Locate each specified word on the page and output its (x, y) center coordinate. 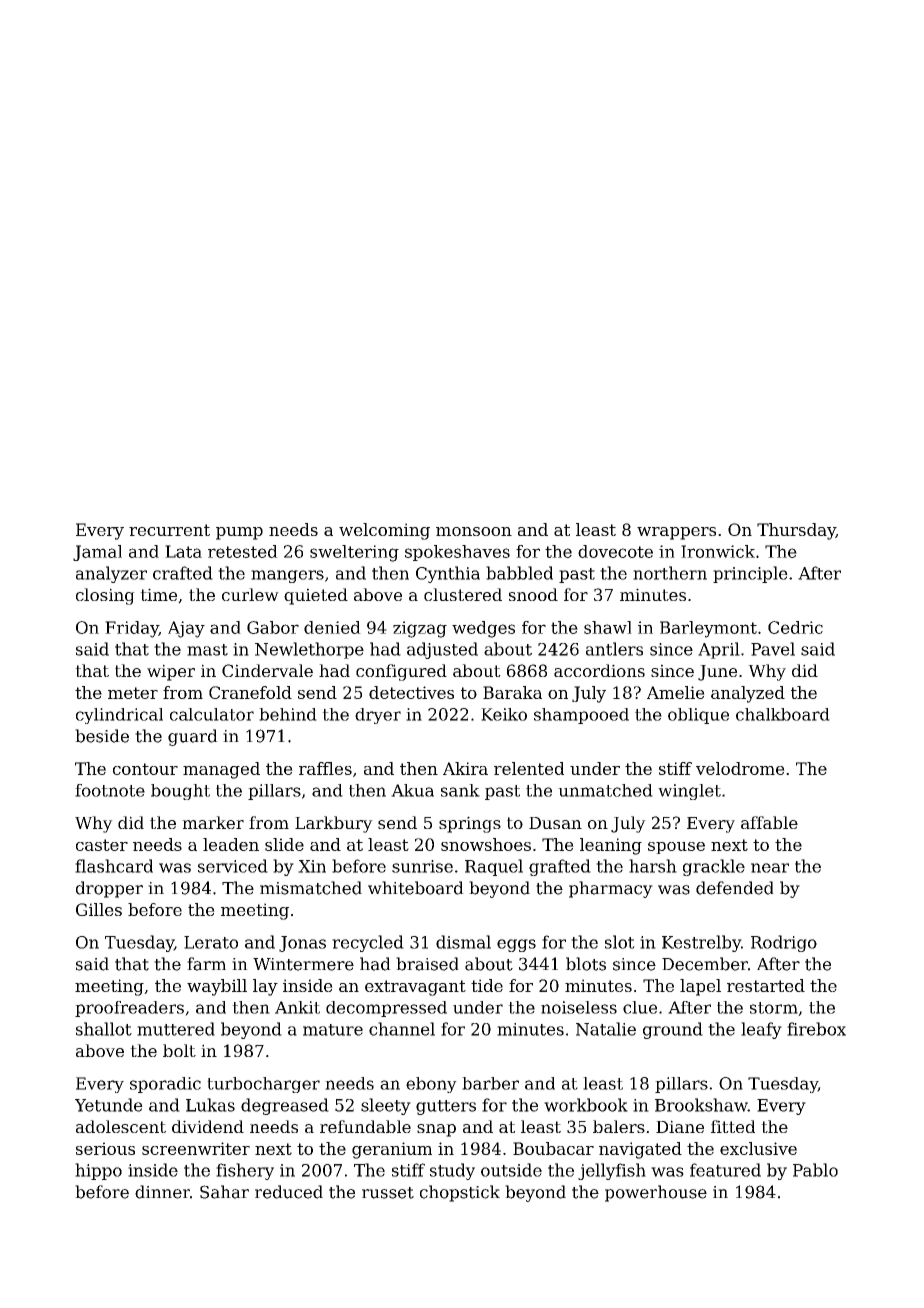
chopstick (460, 1193)
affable (769, 822)
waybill (217, 987)
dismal (463, 942)
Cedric (795, 627)
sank (460, 790)
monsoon (474, 531)
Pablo (815, 1170)
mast (207, 650)
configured (401, 672)
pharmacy (611, 889)
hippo (98, 1171)
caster (102, 845)
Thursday (796, 531)
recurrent (169, 530)
